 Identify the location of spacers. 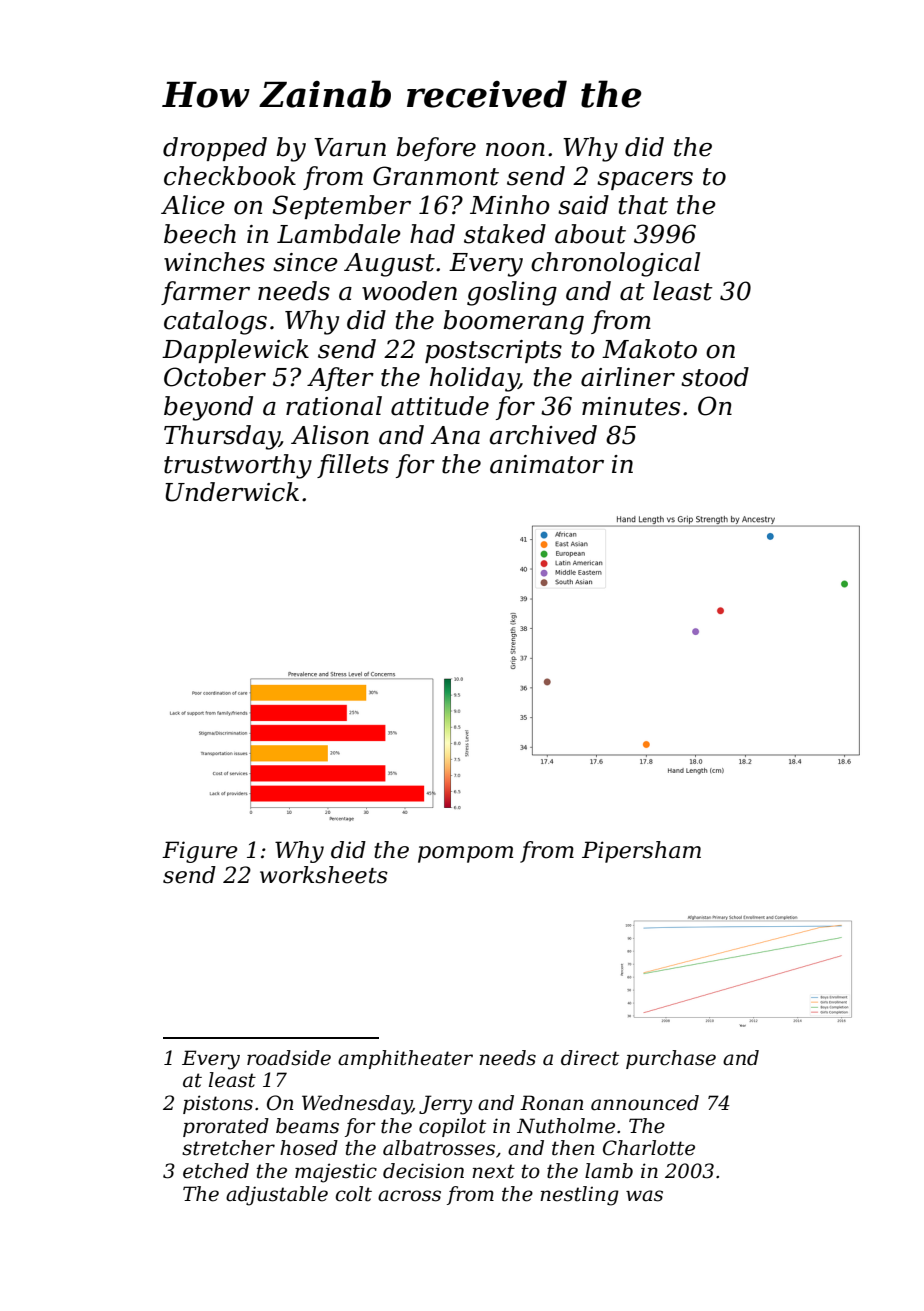
(645, 181).
